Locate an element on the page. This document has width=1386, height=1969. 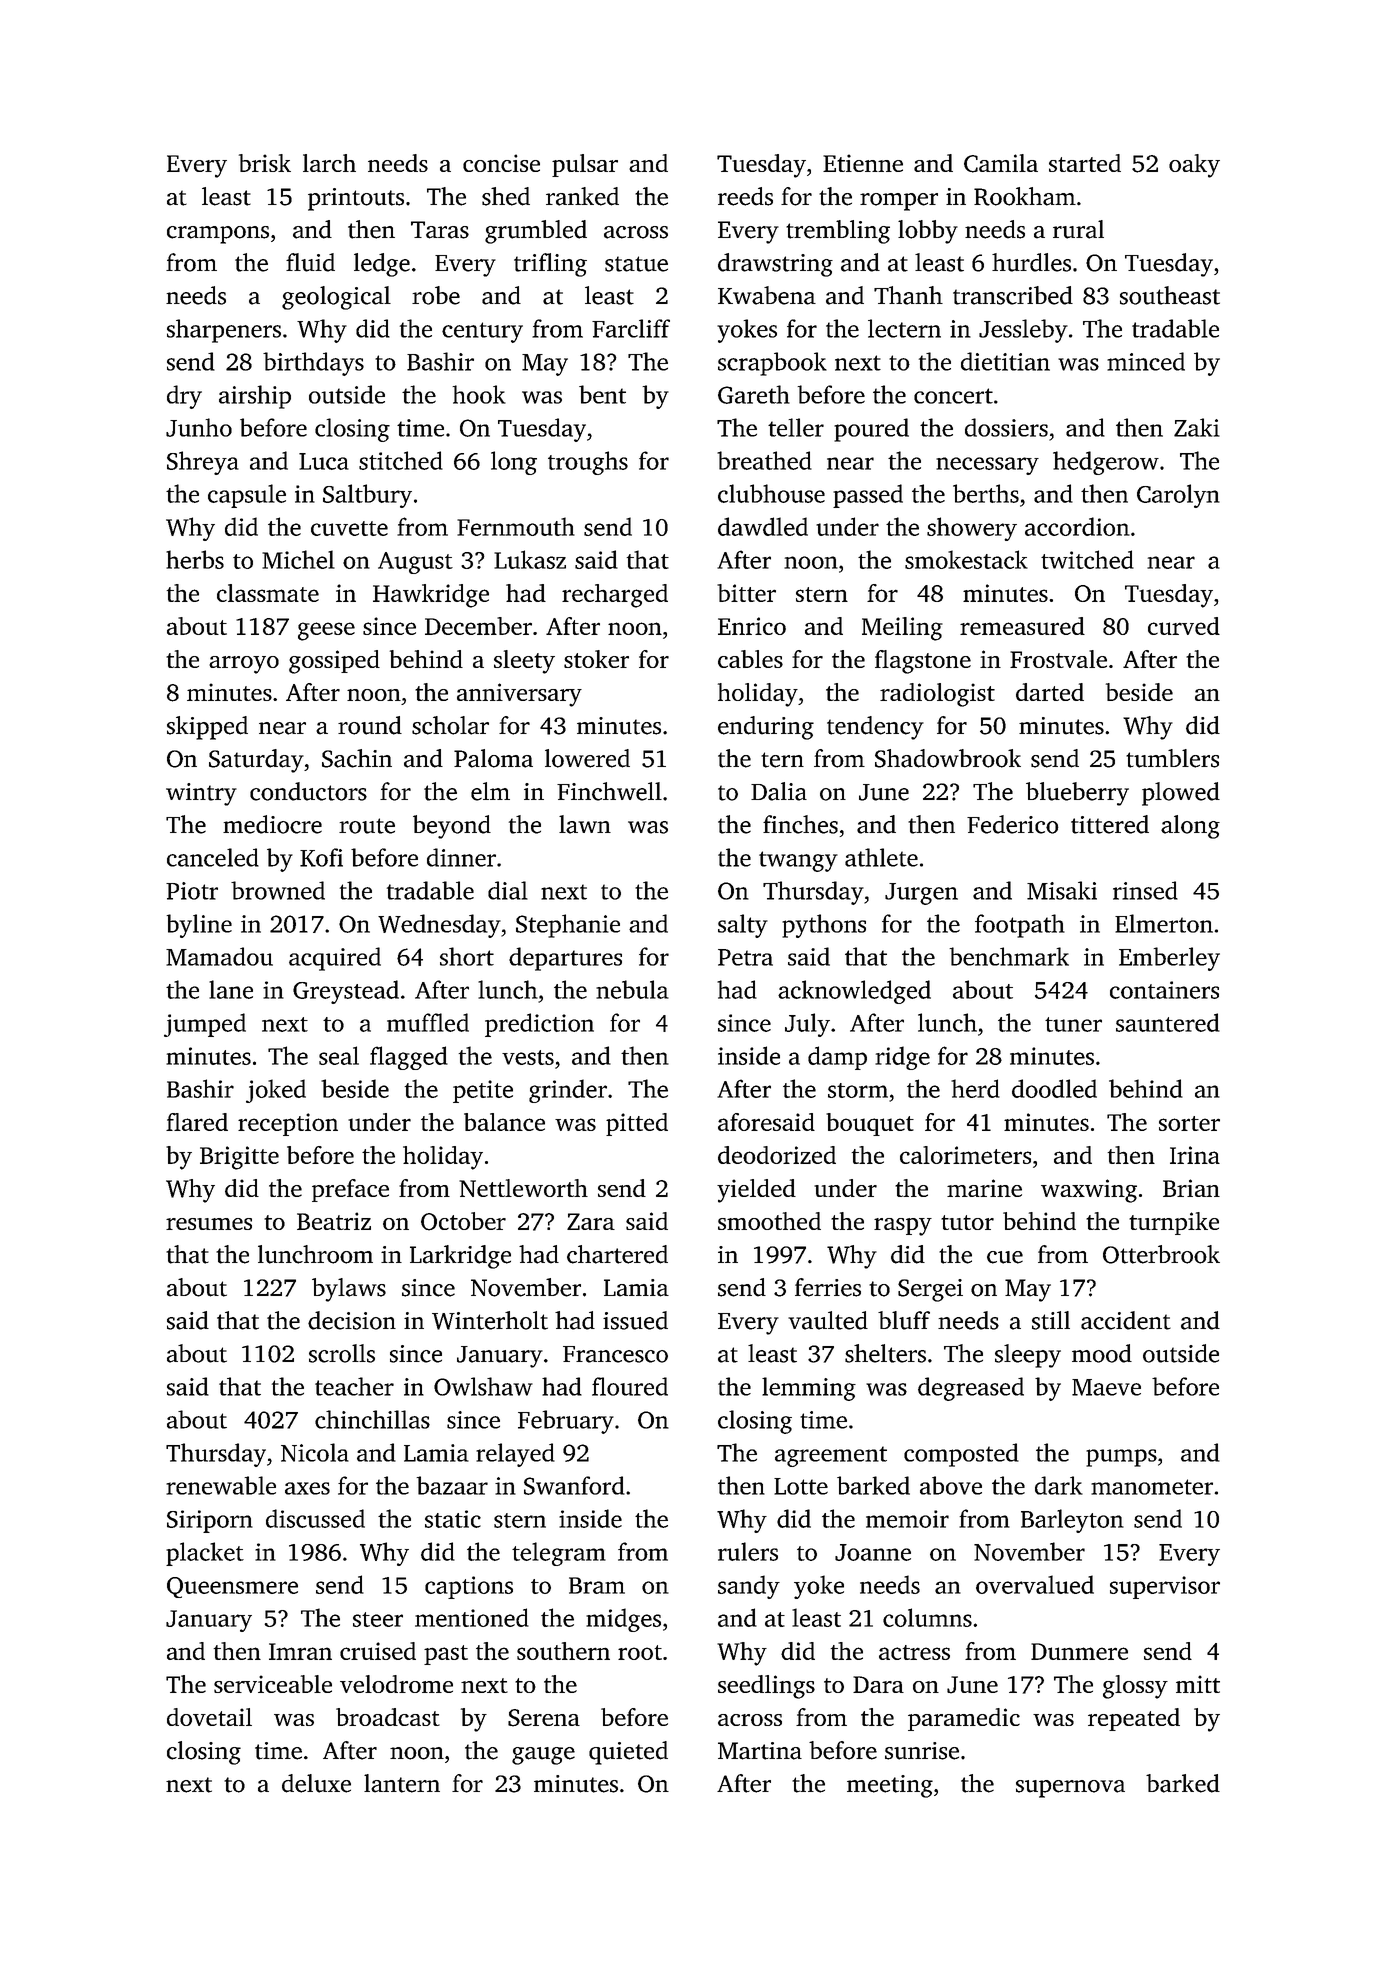
smokestack is located at coordinates (966, 559).
